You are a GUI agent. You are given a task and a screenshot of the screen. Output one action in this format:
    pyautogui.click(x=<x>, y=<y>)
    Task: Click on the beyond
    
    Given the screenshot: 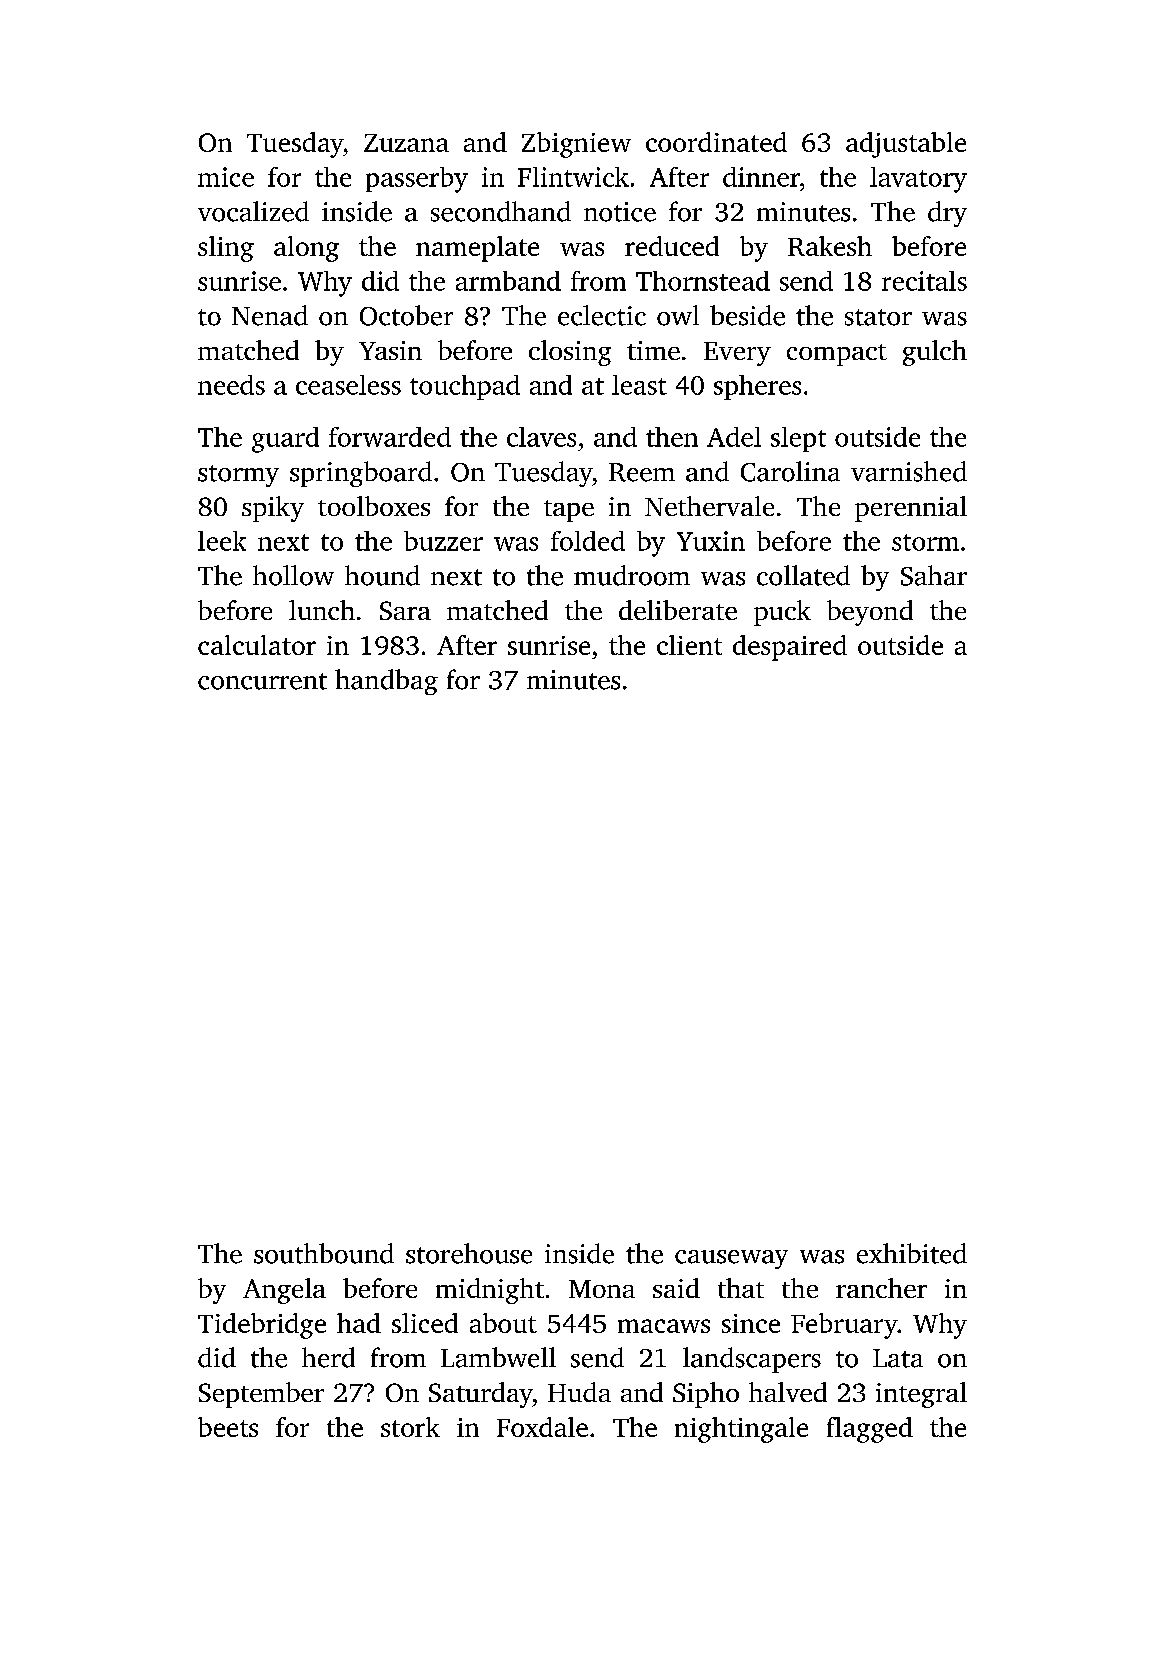 What is the action you would take?
    pyautogui.click(x=870, y=613)
